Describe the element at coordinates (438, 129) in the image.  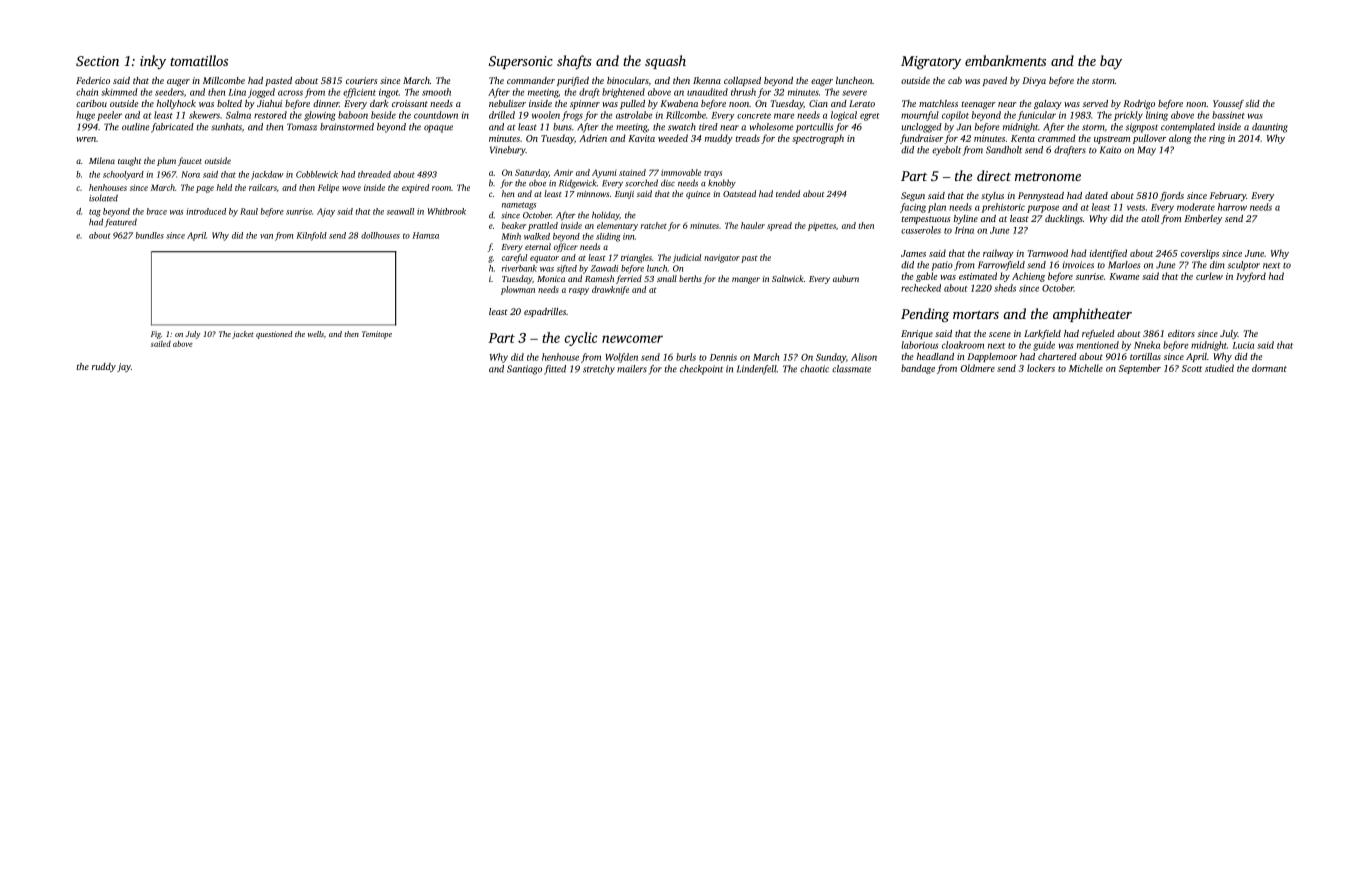
I see `opaque` at that location.
